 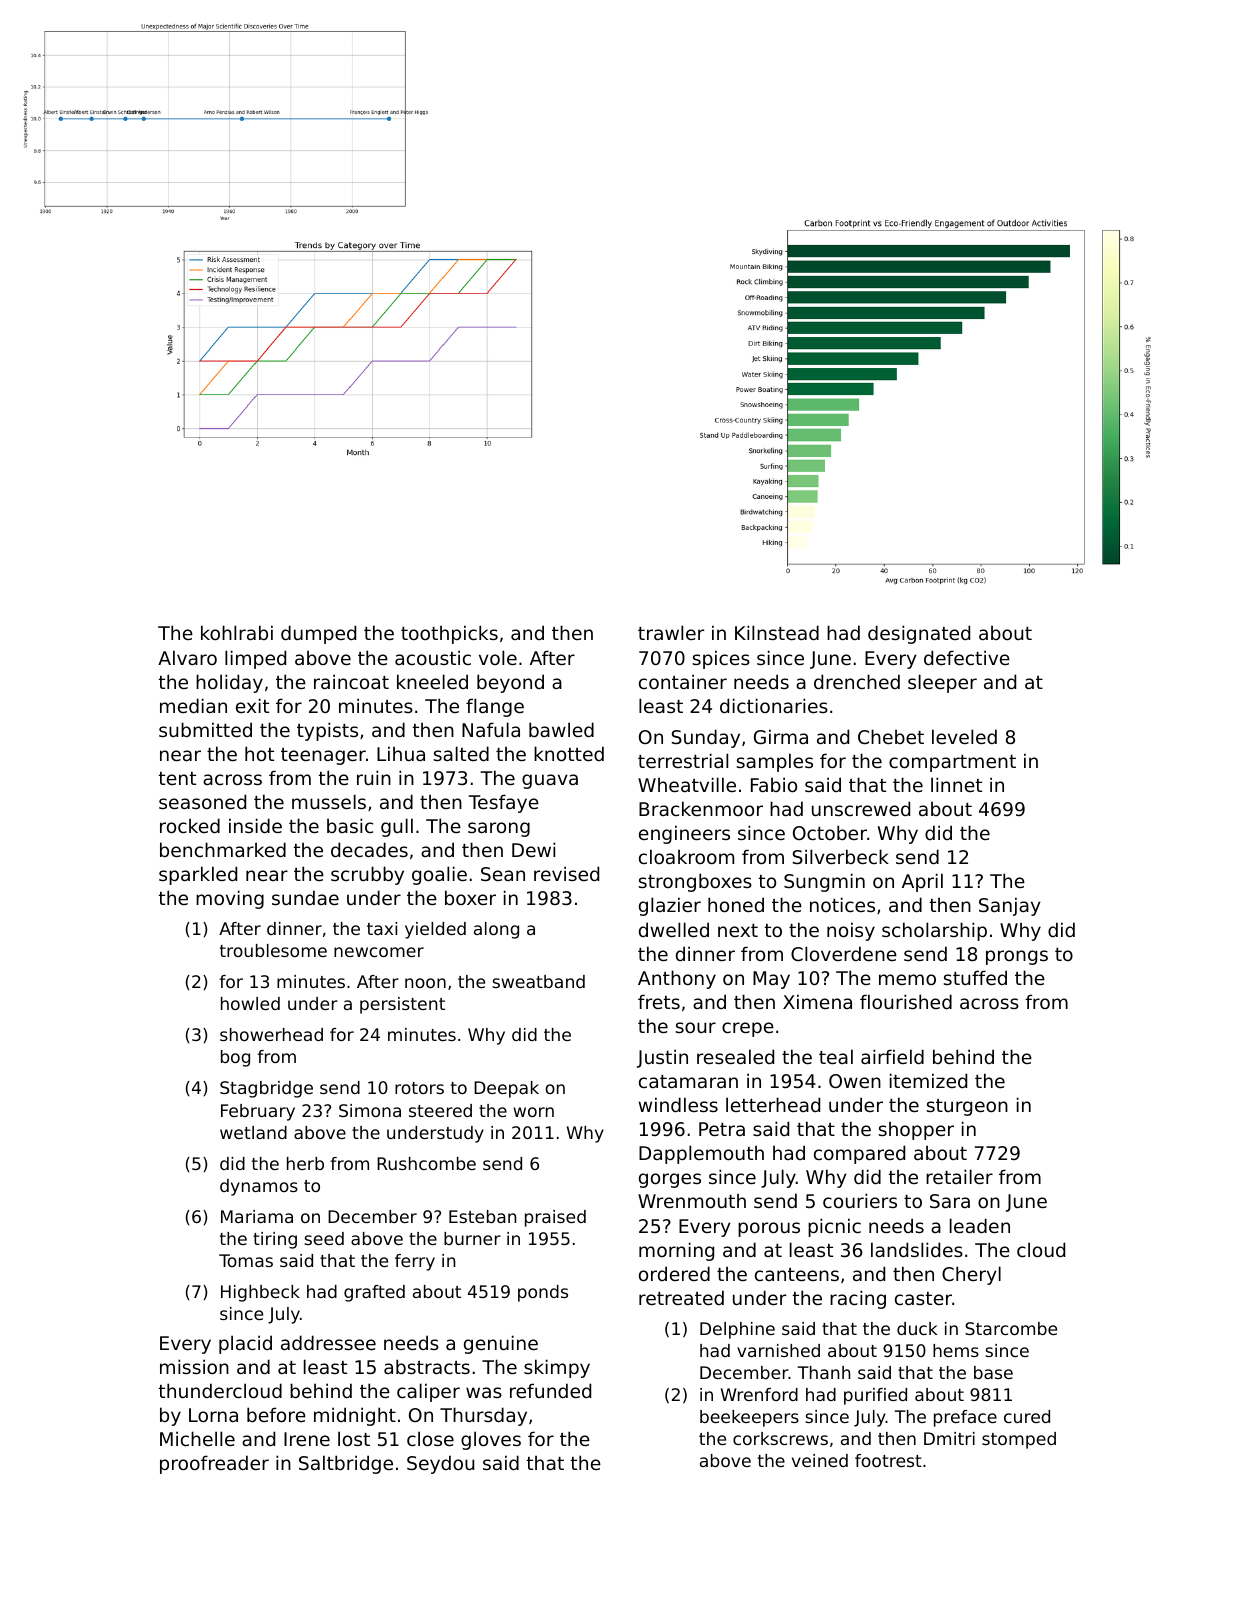 I want to click on defective, so click(x=967, y=657).
